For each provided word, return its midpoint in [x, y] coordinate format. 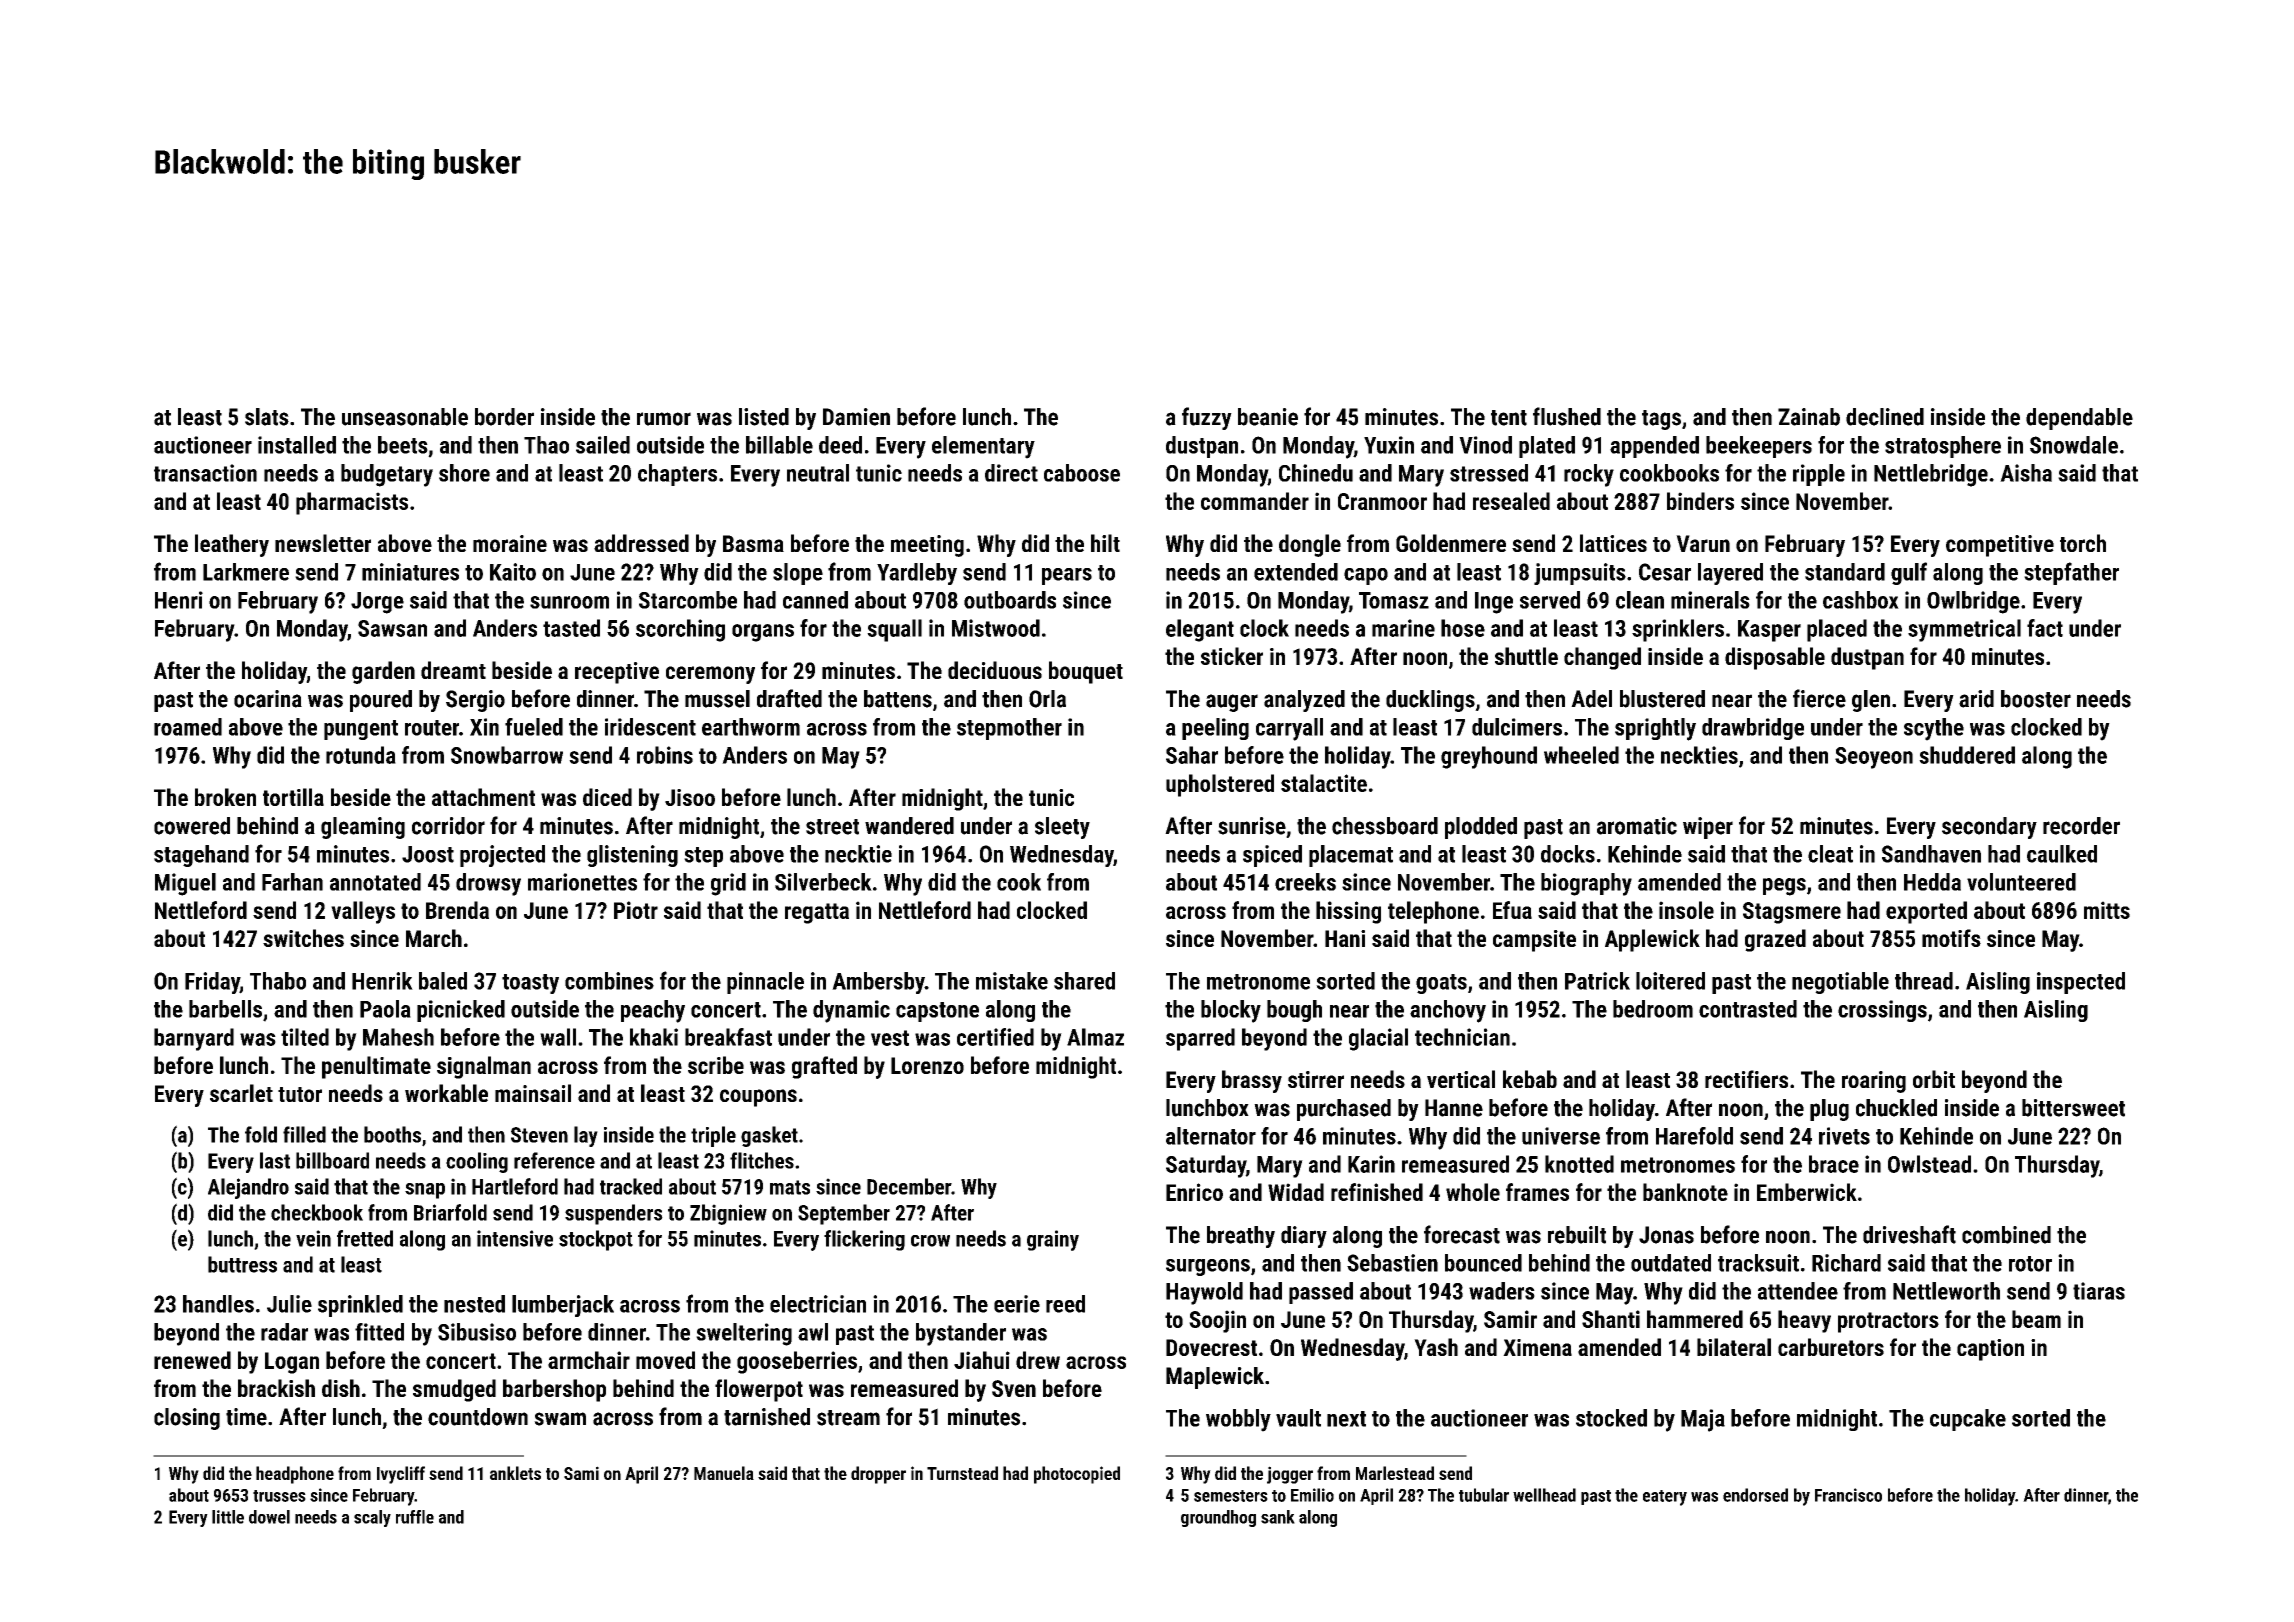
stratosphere [1943, 447]
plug [1829, 1110]
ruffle [415, 1517]
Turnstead [962, 1473]
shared [1084, 981]
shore [464, 473]
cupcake [1968, 1420]
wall [558, 1037]
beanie [1268, 417]
